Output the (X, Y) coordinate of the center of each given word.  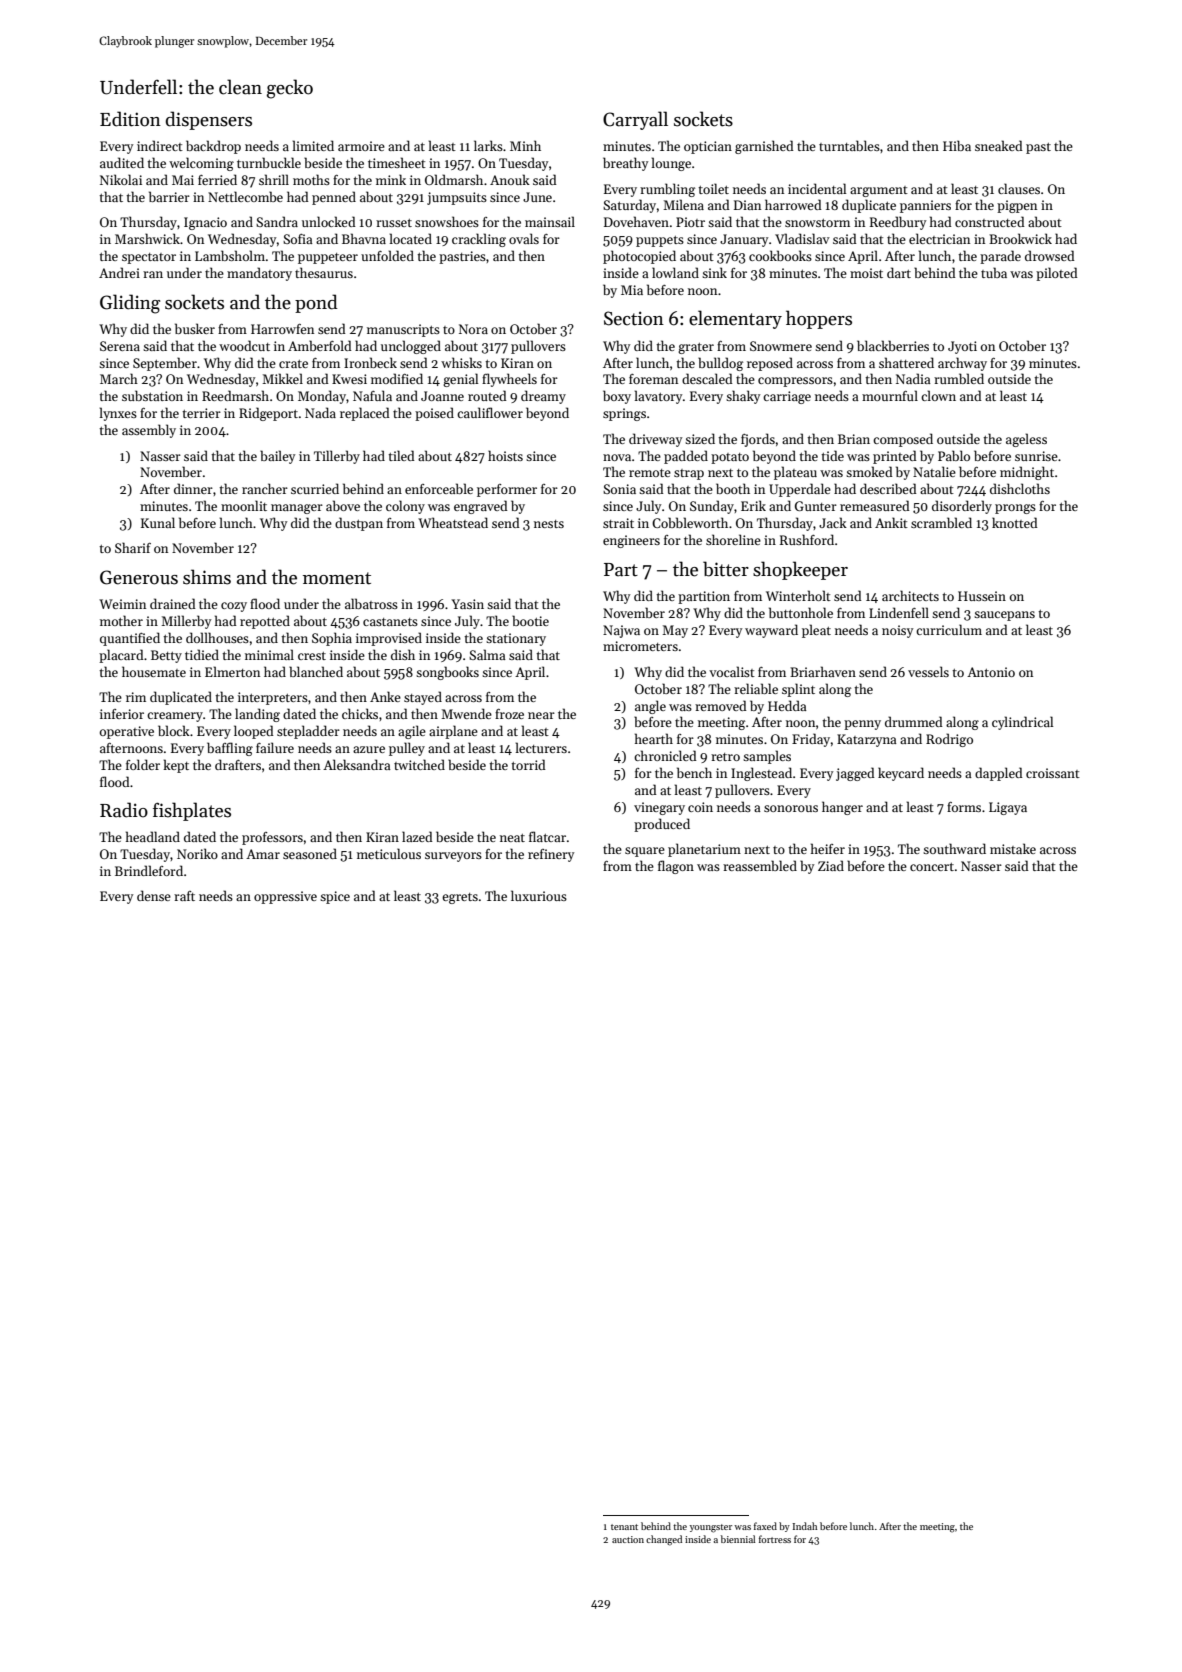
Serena (120, 346)
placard (121, 656)
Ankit (891, 522)
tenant (624, 1527)
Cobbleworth (690, 522)
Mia (632, 290)
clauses (1019, 188)
